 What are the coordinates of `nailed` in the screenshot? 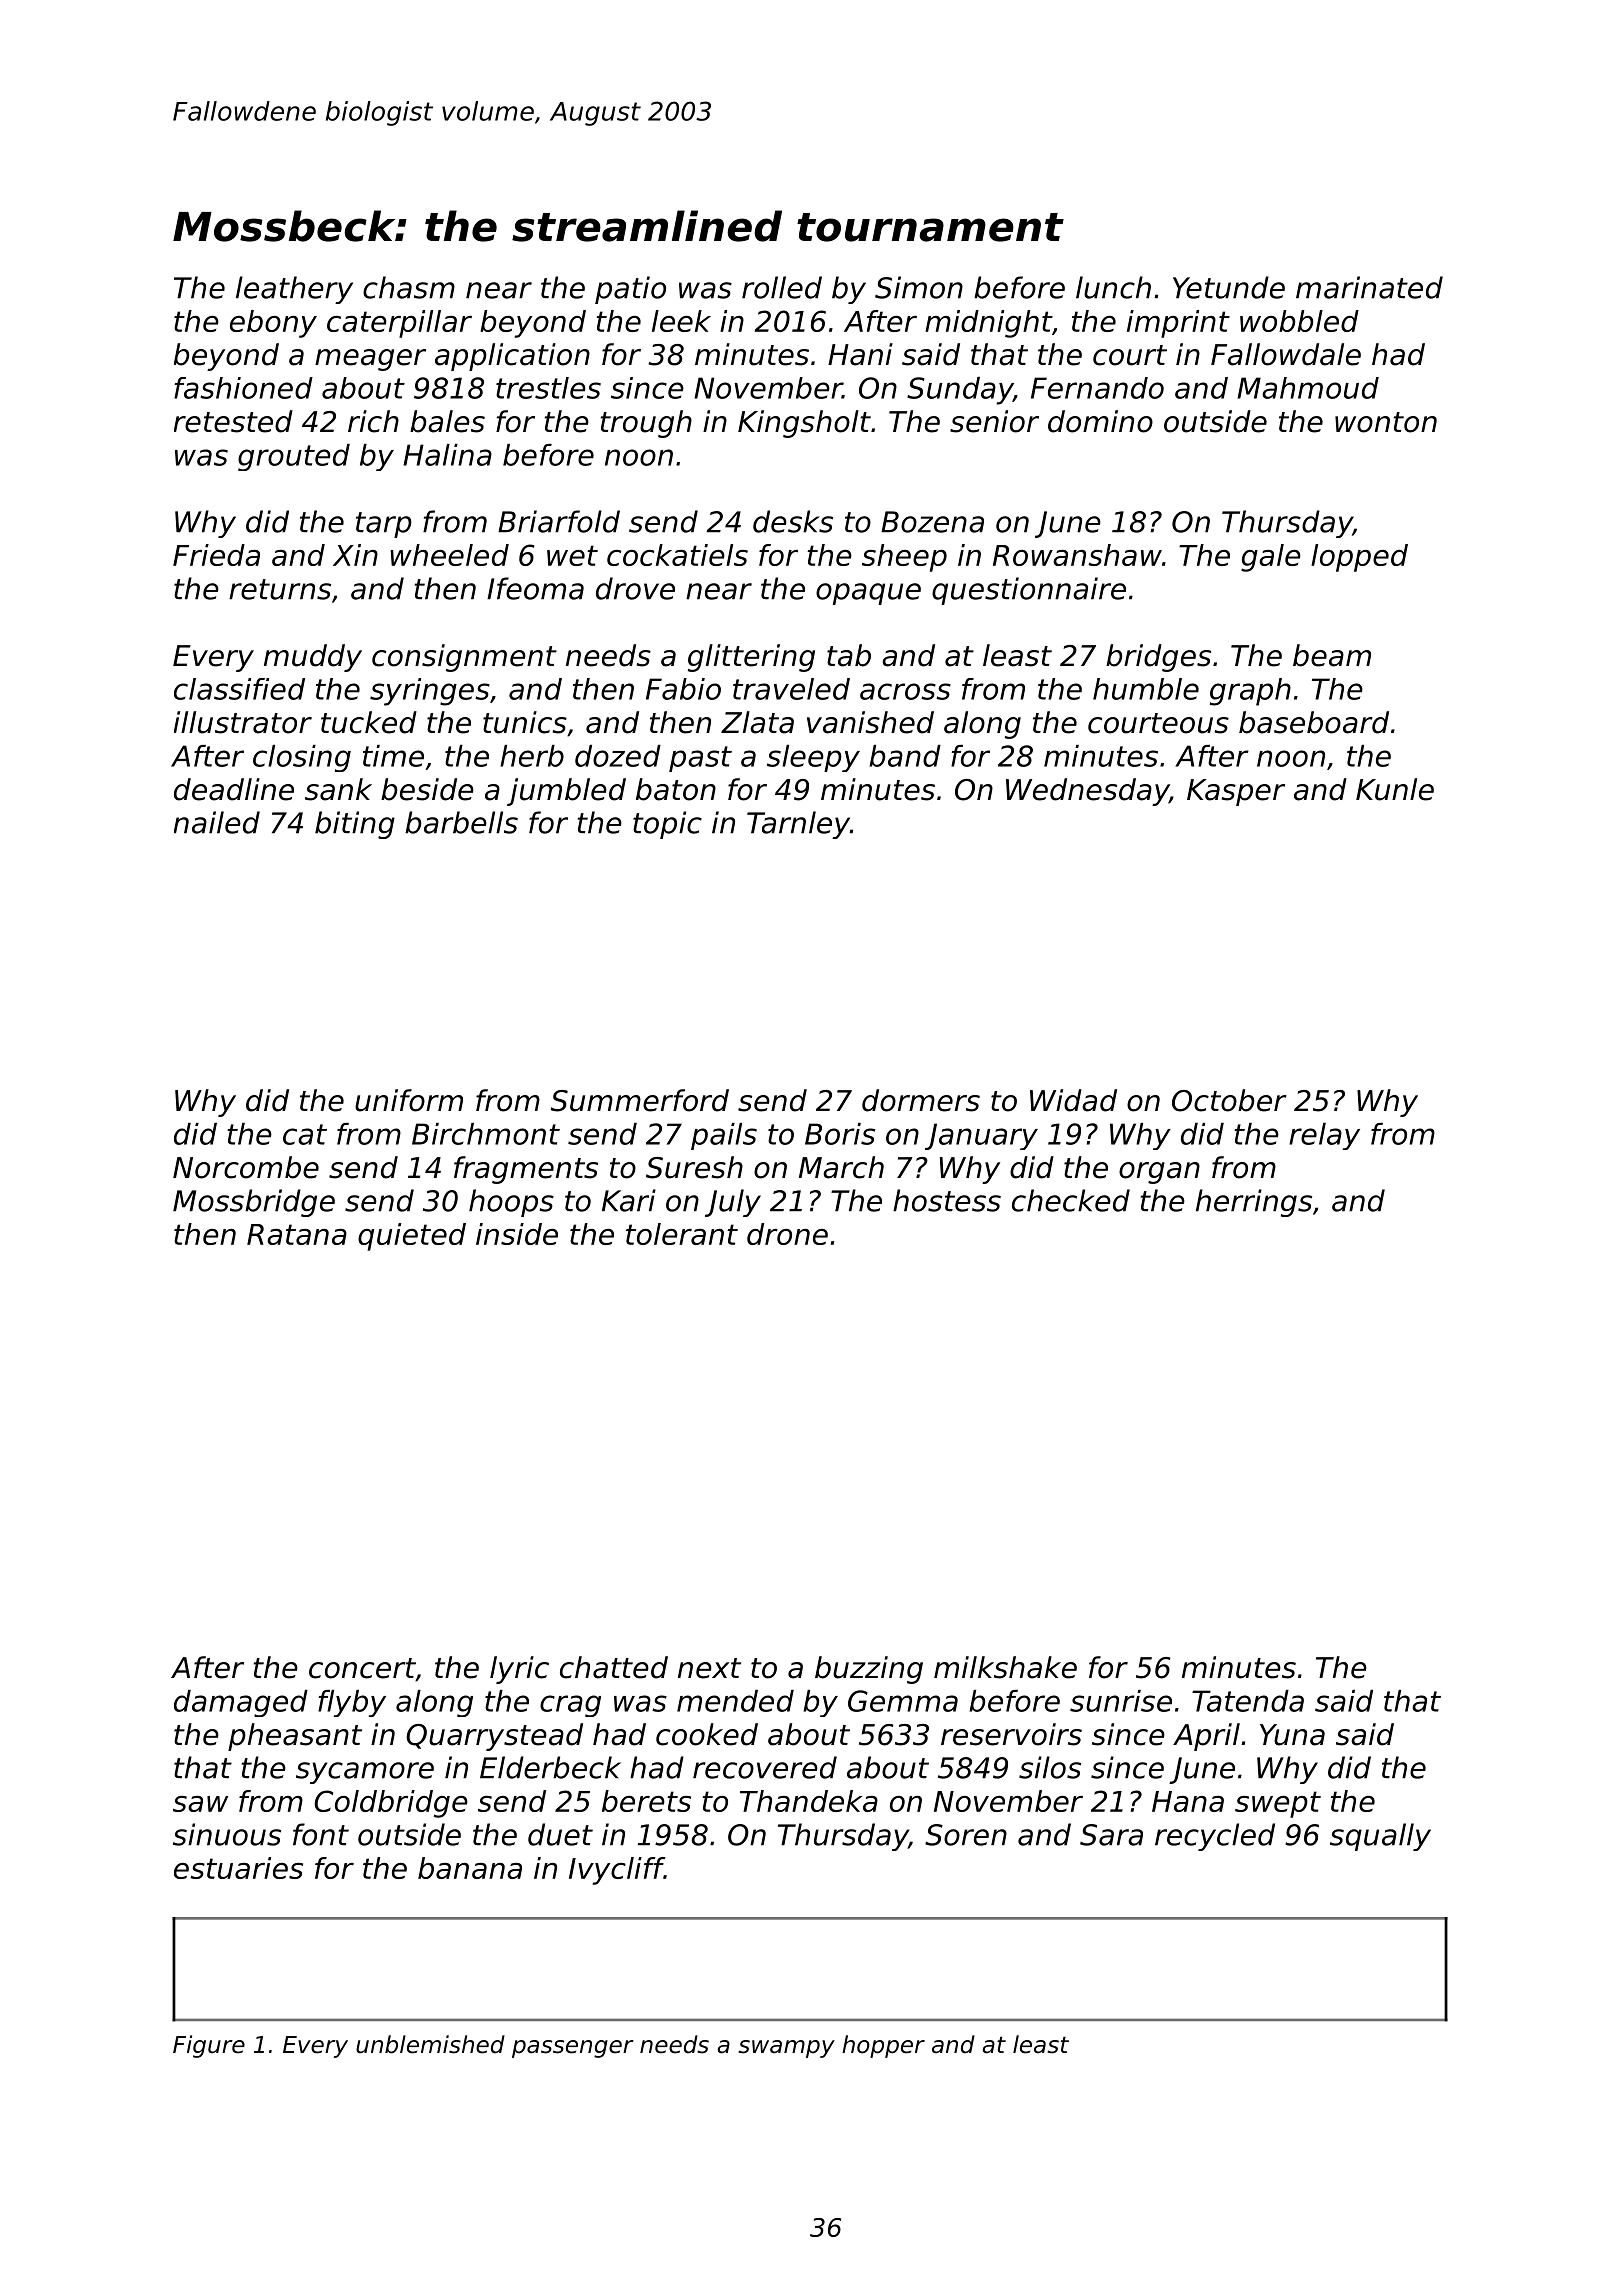 It's located at (217, 822).
